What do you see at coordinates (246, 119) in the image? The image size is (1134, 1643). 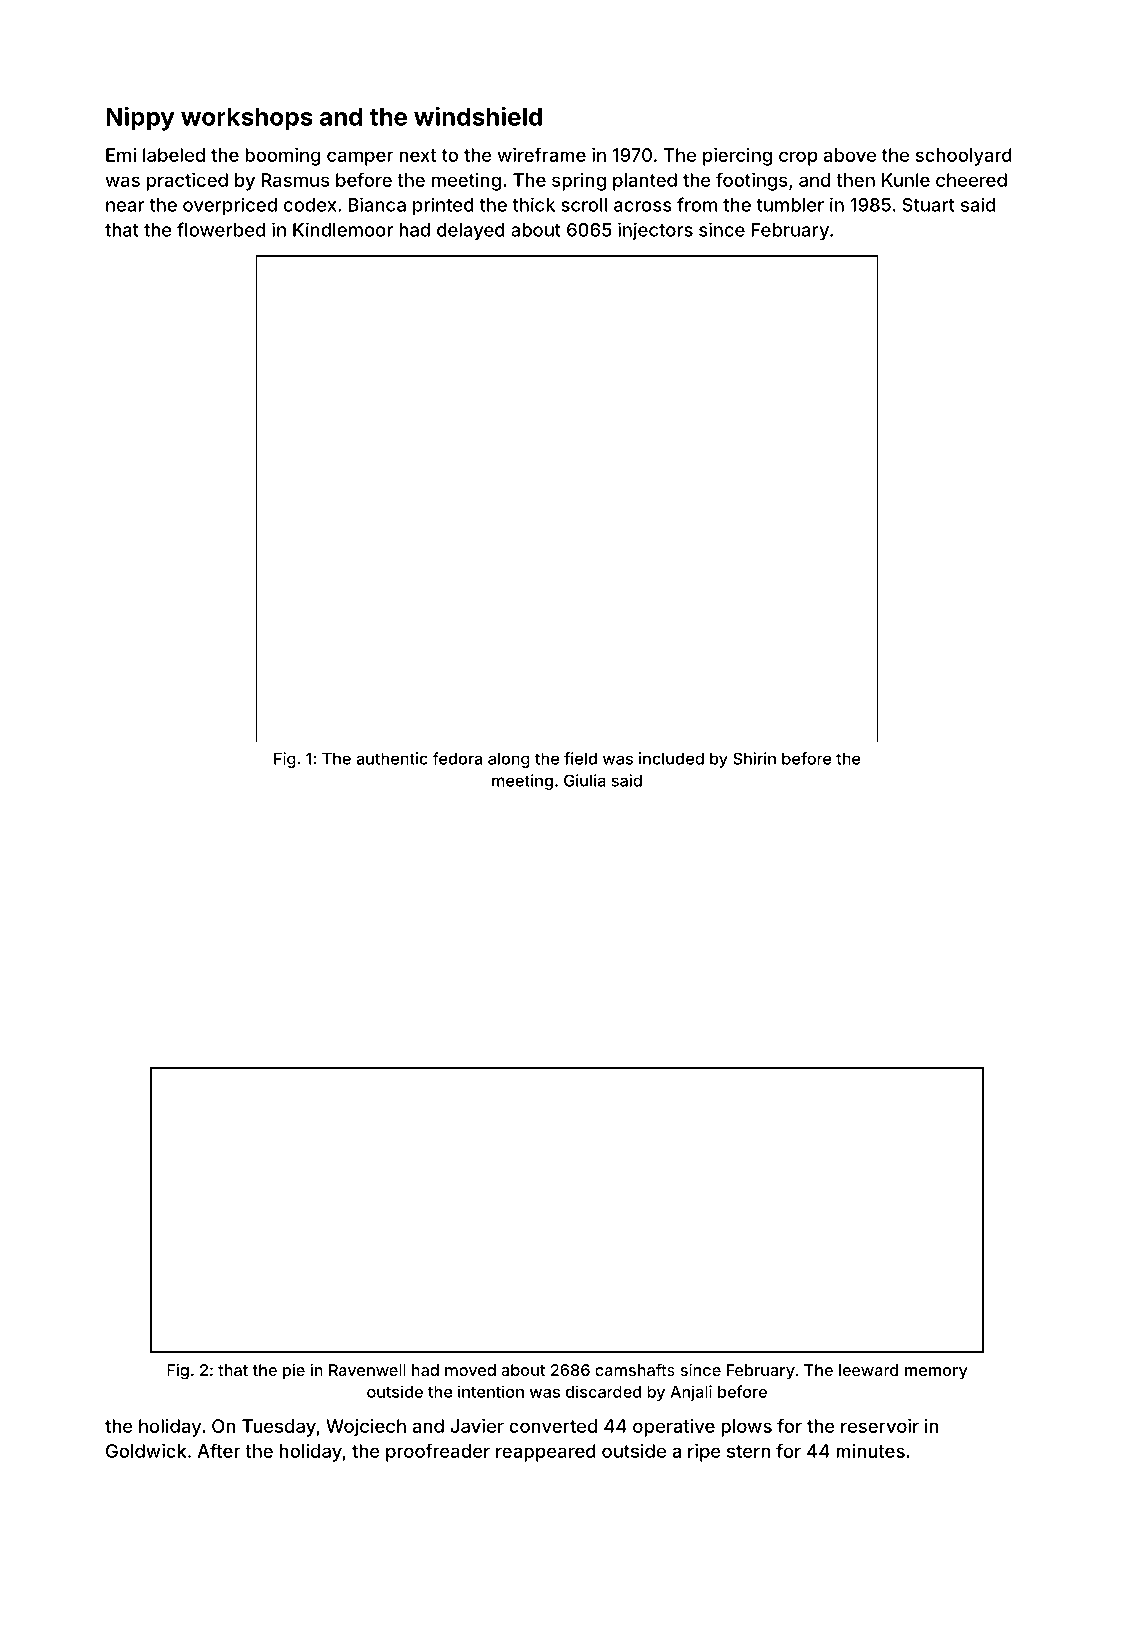 I see `workshops` at bounding box center [246, 119].
